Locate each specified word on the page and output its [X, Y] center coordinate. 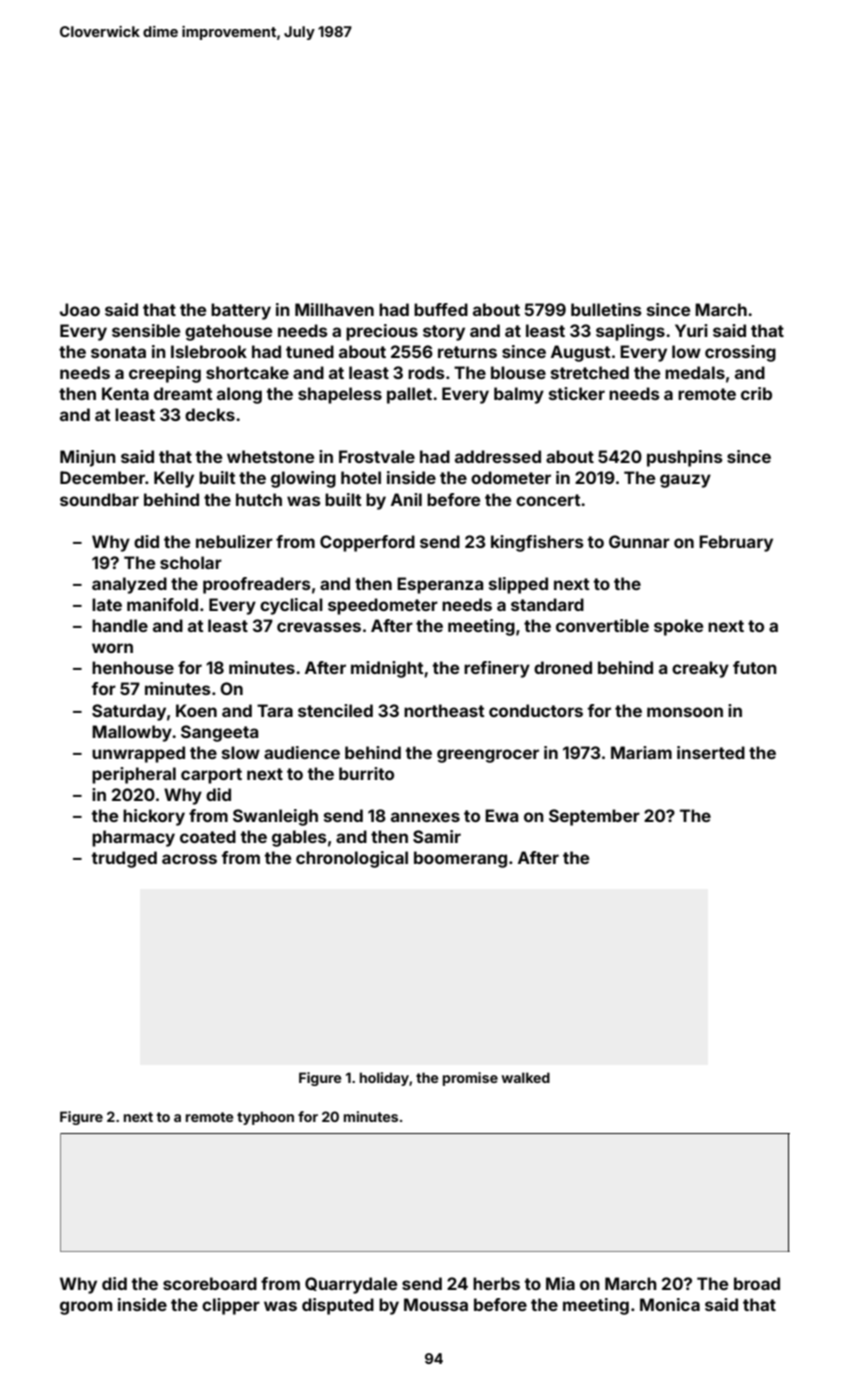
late [107, 604]
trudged [124, 859]
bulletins [606, 309]
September [594, 817]
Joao [80, 309]
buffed [441, 309]
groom [86, 1308]
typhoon [265, 1118]
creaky [700, 669]
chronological [352, 859]
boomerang [460, 859]
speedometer [383, 606]
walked [525, 1077]
